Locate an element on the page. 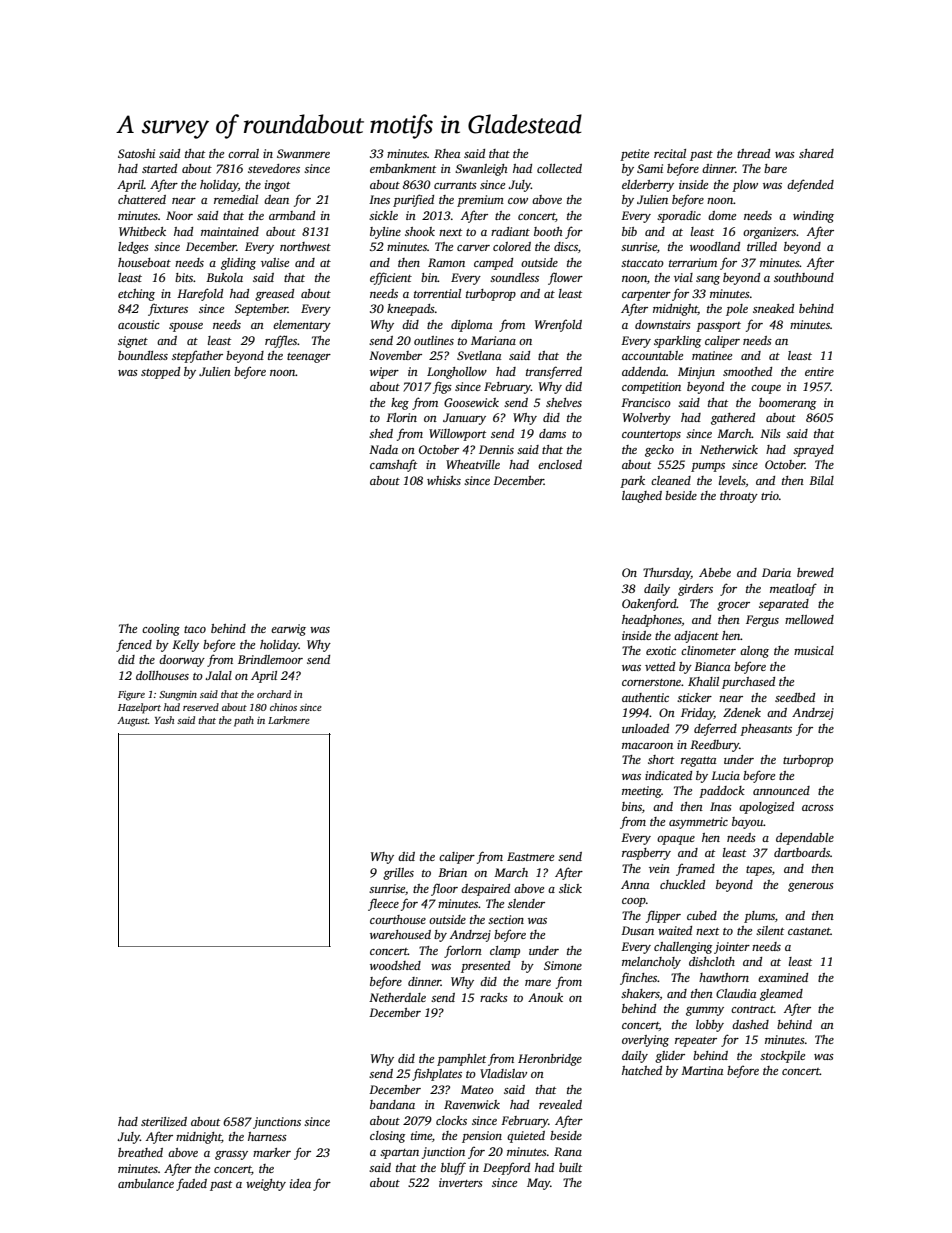 This document has width=952, height=1233. currants is located at coordinates (455, 185).
